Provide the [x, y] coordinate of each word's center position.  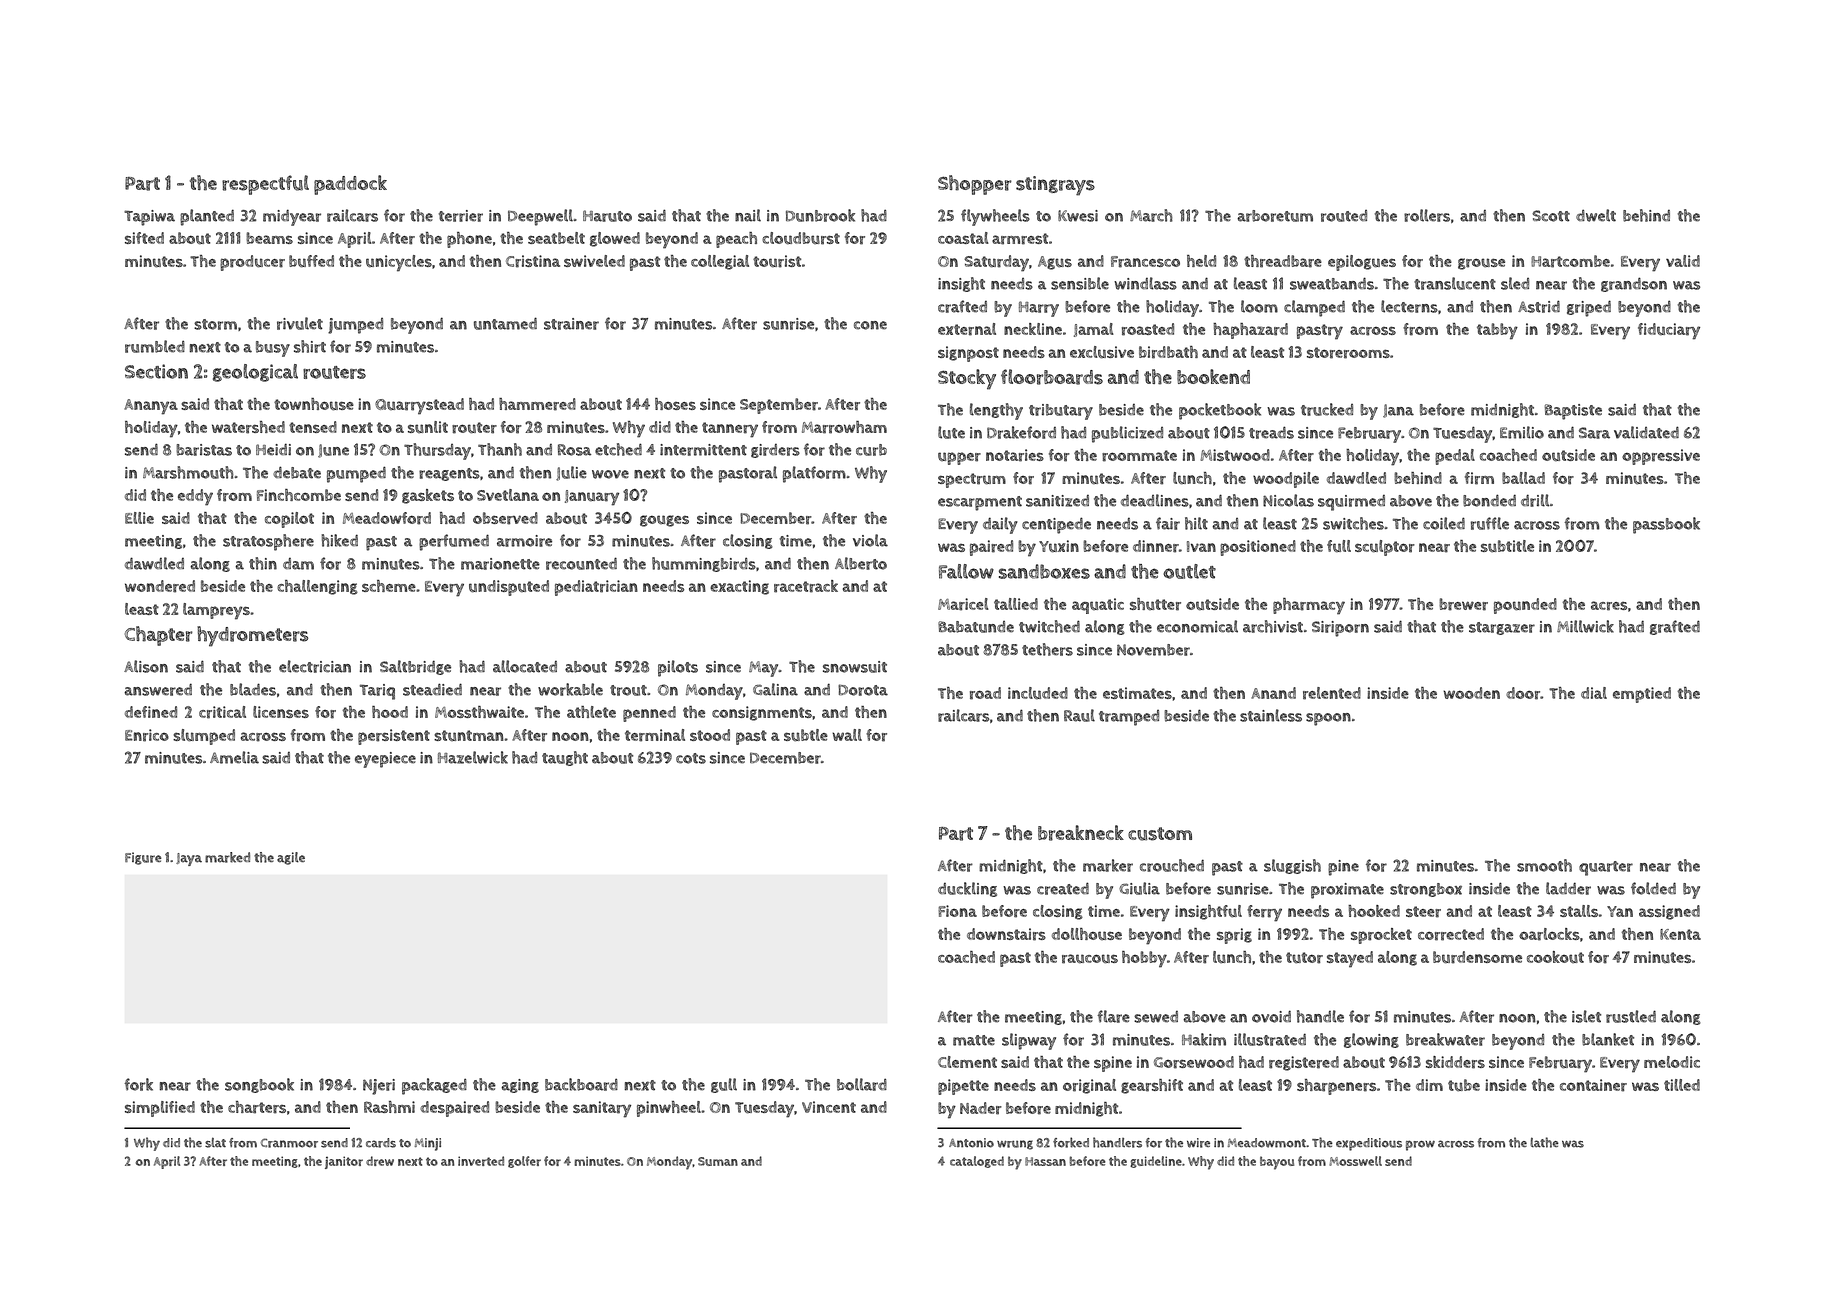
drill [1535, 500]
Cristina [533, 261]
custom [1160, 834]
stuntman [469, 735]
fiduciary [1669, 331]
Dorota [863, 690]
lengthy [996, 411]
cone [870, 325]
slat [215, 1142]
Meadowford [387, 518]
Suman [718, 1161]
